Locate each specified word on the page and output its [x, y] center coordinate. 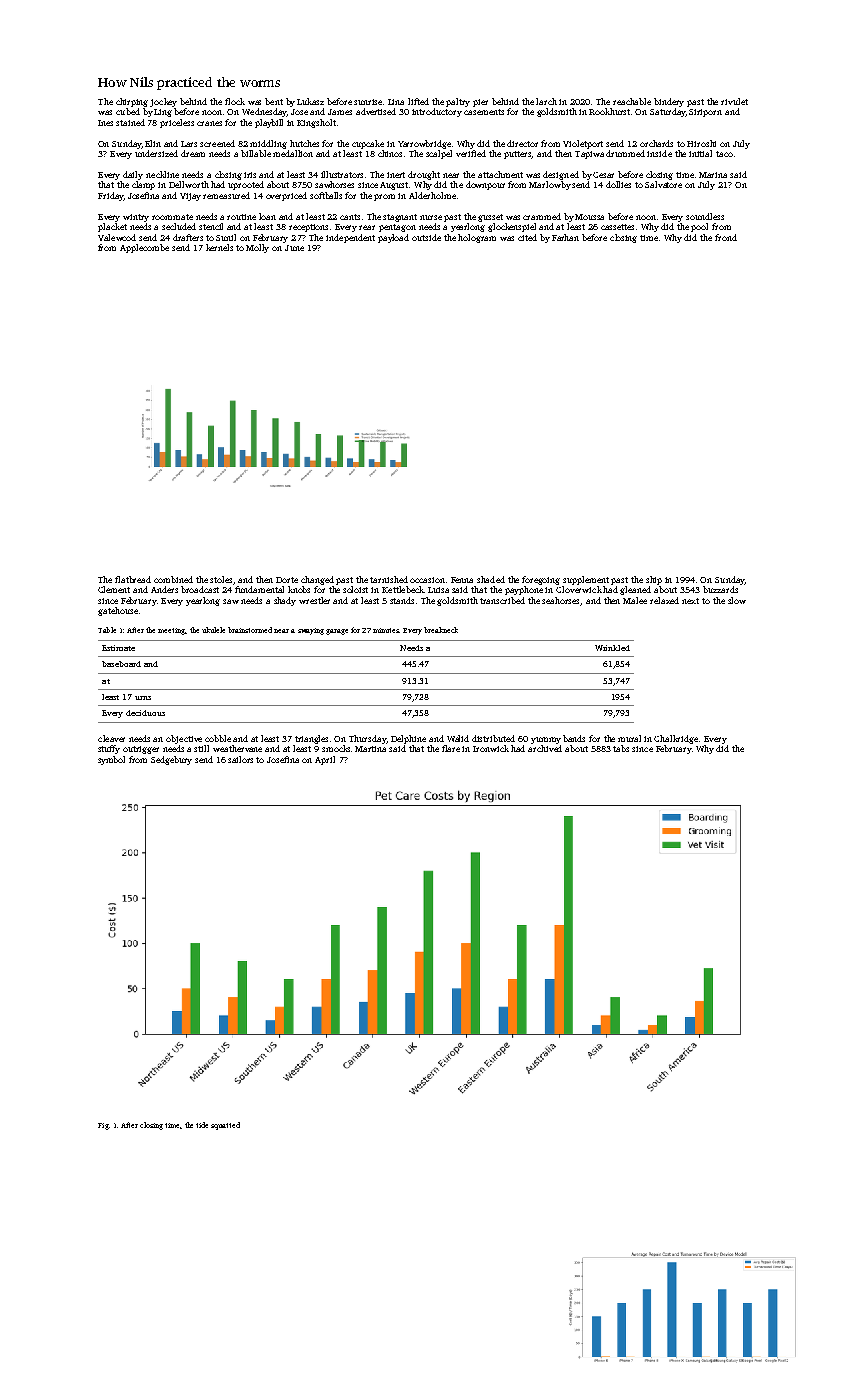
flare [451, 748]
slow [737, 600]
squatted [225, 1126]
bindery [669, 102]
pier [480, 103]
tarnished [389, 579]
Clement [114, 589]
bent [274, 101]
